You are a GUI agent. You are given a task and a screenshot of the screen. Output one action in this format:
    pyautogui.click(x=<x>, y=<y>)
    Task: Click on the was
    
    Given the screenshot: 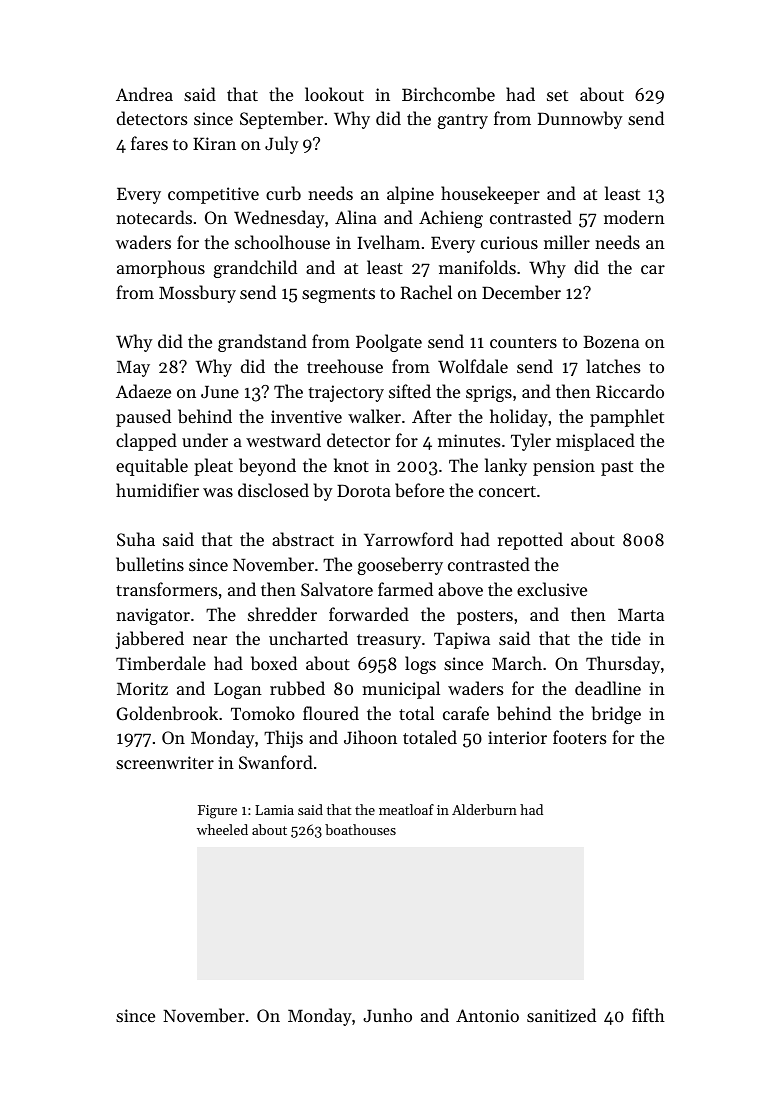 What is the action you would take?
    pyautogui.click(x=218, y=492)
